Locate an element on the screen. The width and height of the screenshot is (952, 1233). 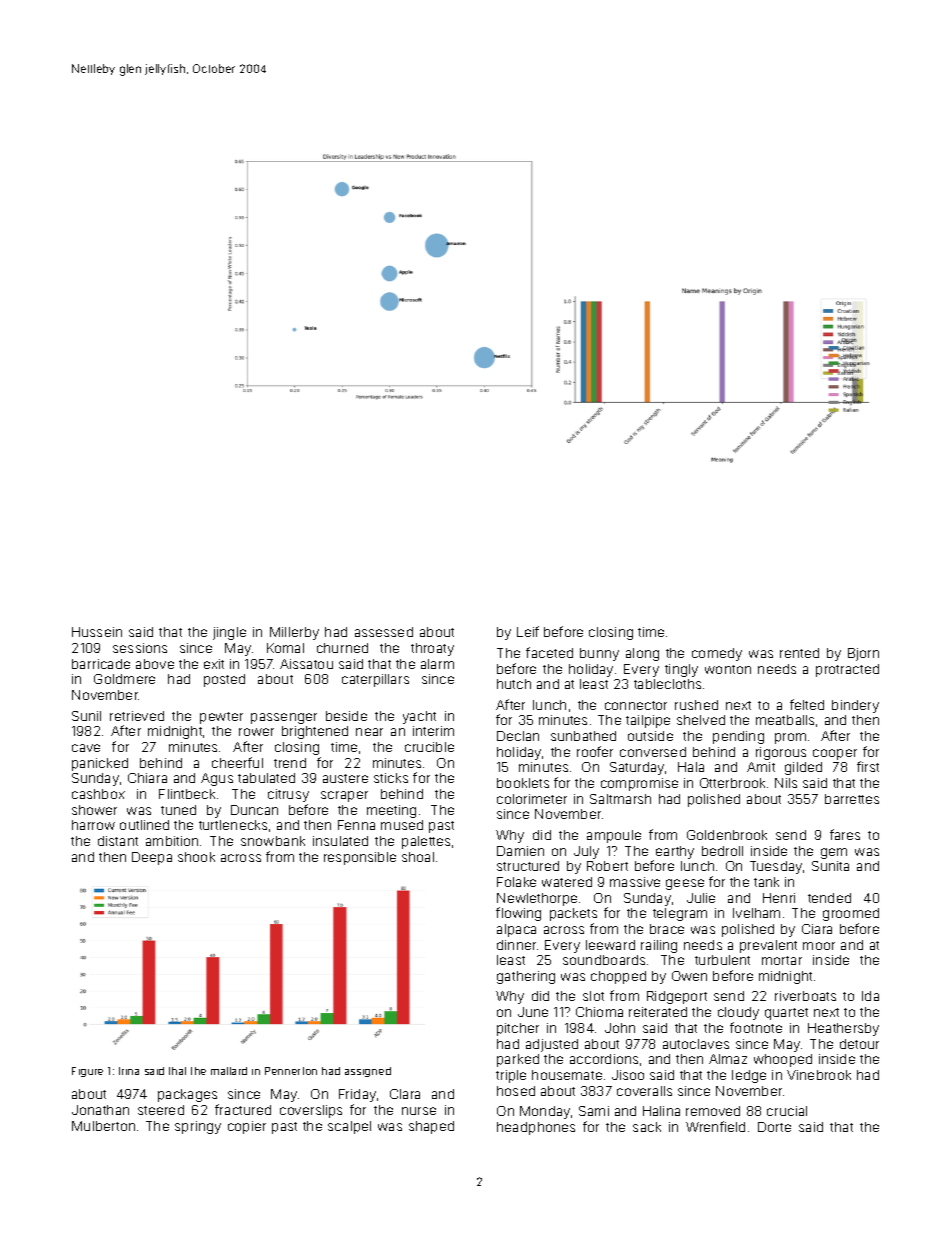
Damien is located at coordinates (520, 851).
